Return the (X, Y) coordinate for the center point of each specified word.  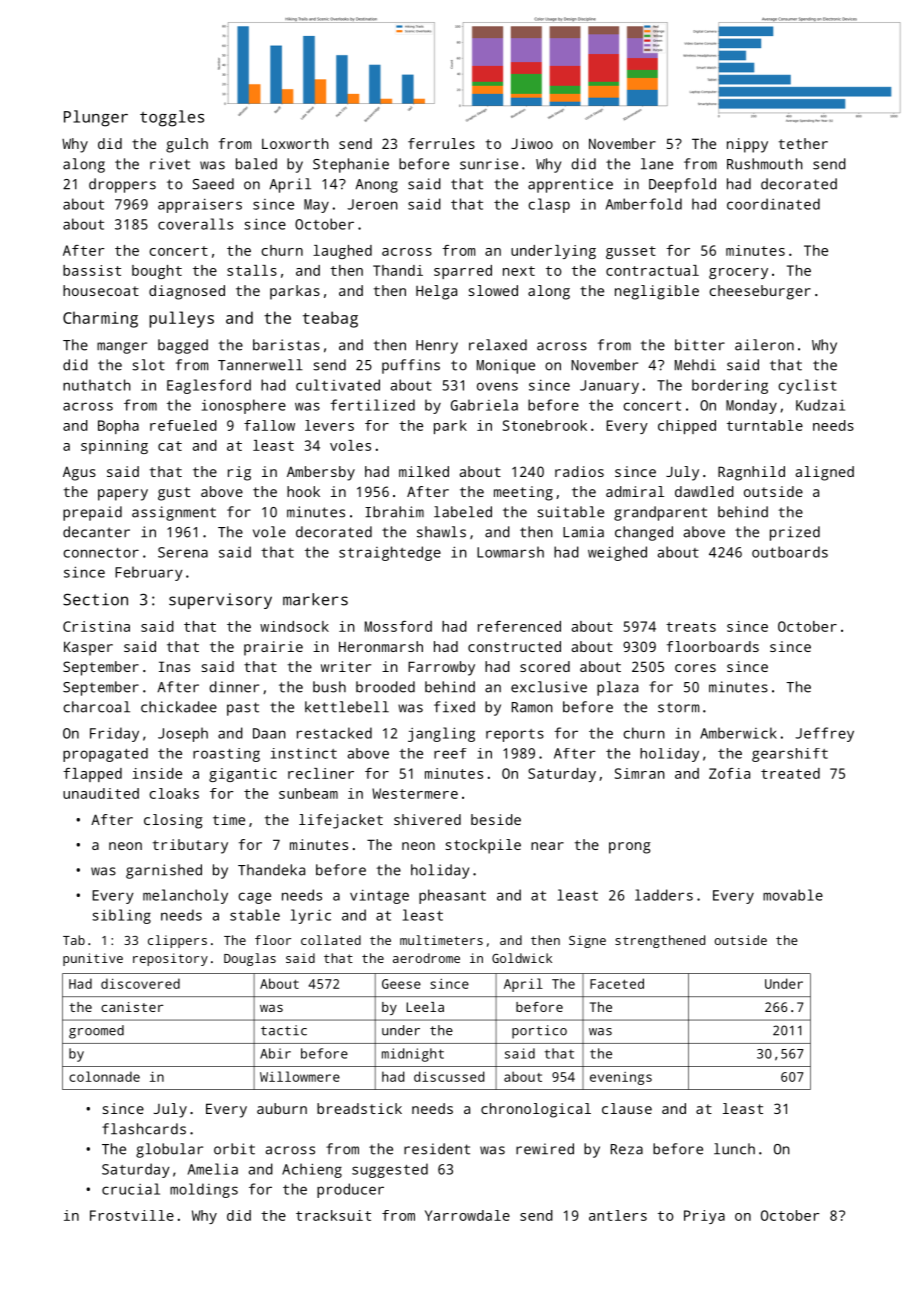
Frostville (132, 1215)
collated (331, 940)
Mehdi (695, 365)
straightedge (390, 553)
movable (793, 895)
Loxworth (295, 143)
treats (691, 627)
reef (450, 753)
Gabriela (484, 405)
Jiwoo (532, 143)
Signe (587, 941)
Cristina (96, 626)
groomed (96, 1032)
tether (803, 143)
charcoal (96, 707)
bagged (183, 346)
